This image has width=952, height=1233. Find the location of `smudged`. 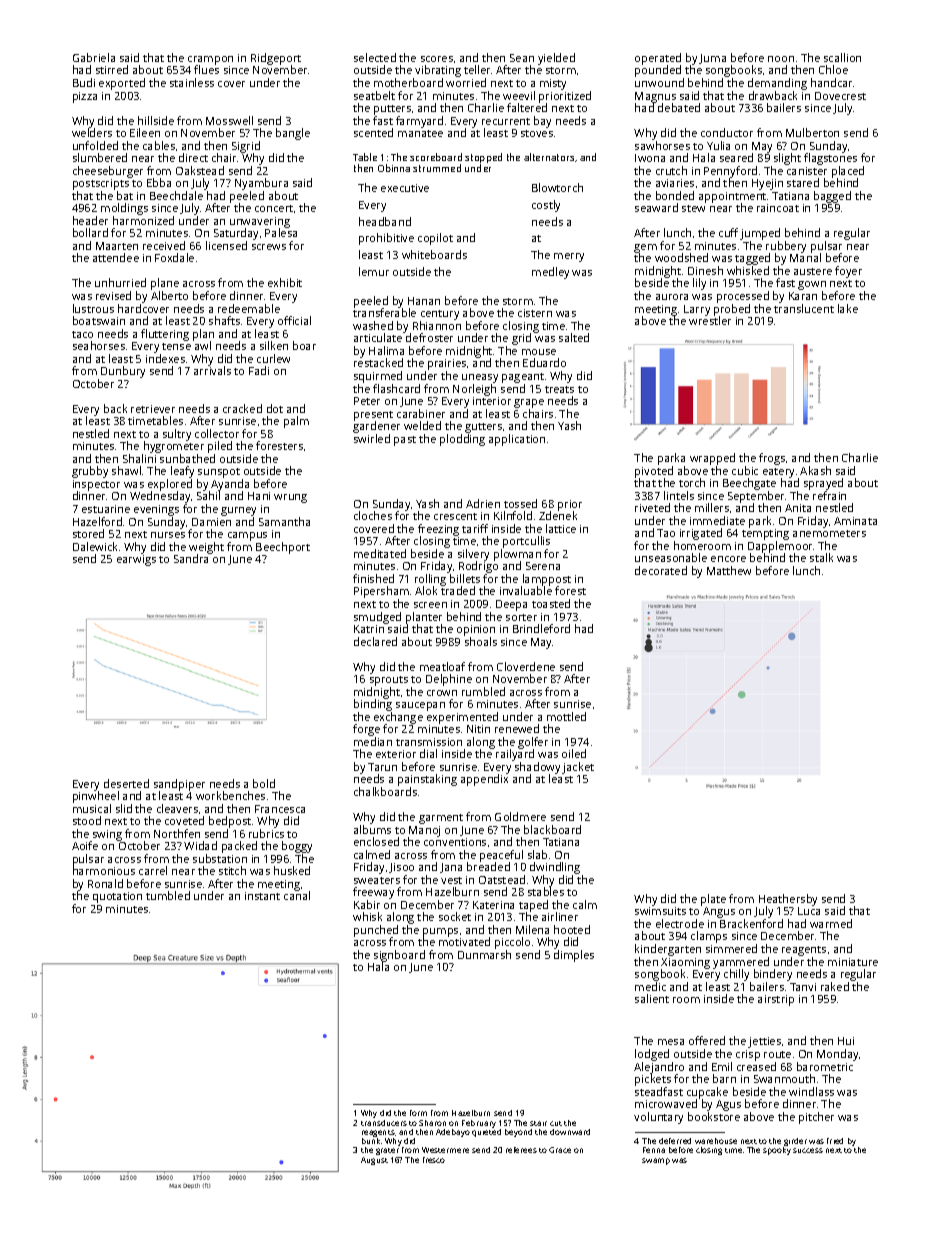

smudged is located at coordinates (377, 618).
